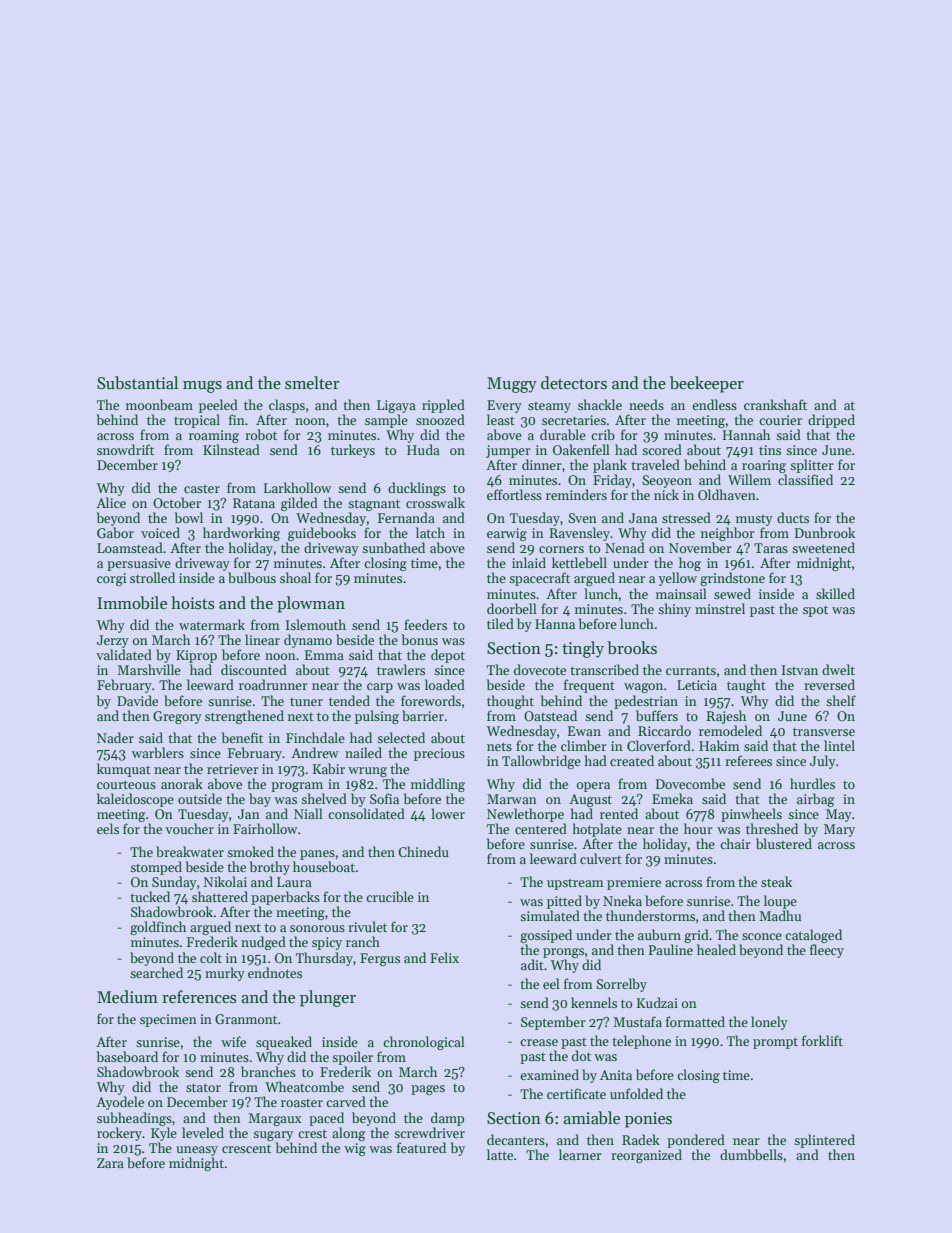 The height and width of the screenshot is (1233, 952). What do you see at coordinates (308, 641) in the screenshot?
I see `dynamo` at bounding box center [308, 641].
